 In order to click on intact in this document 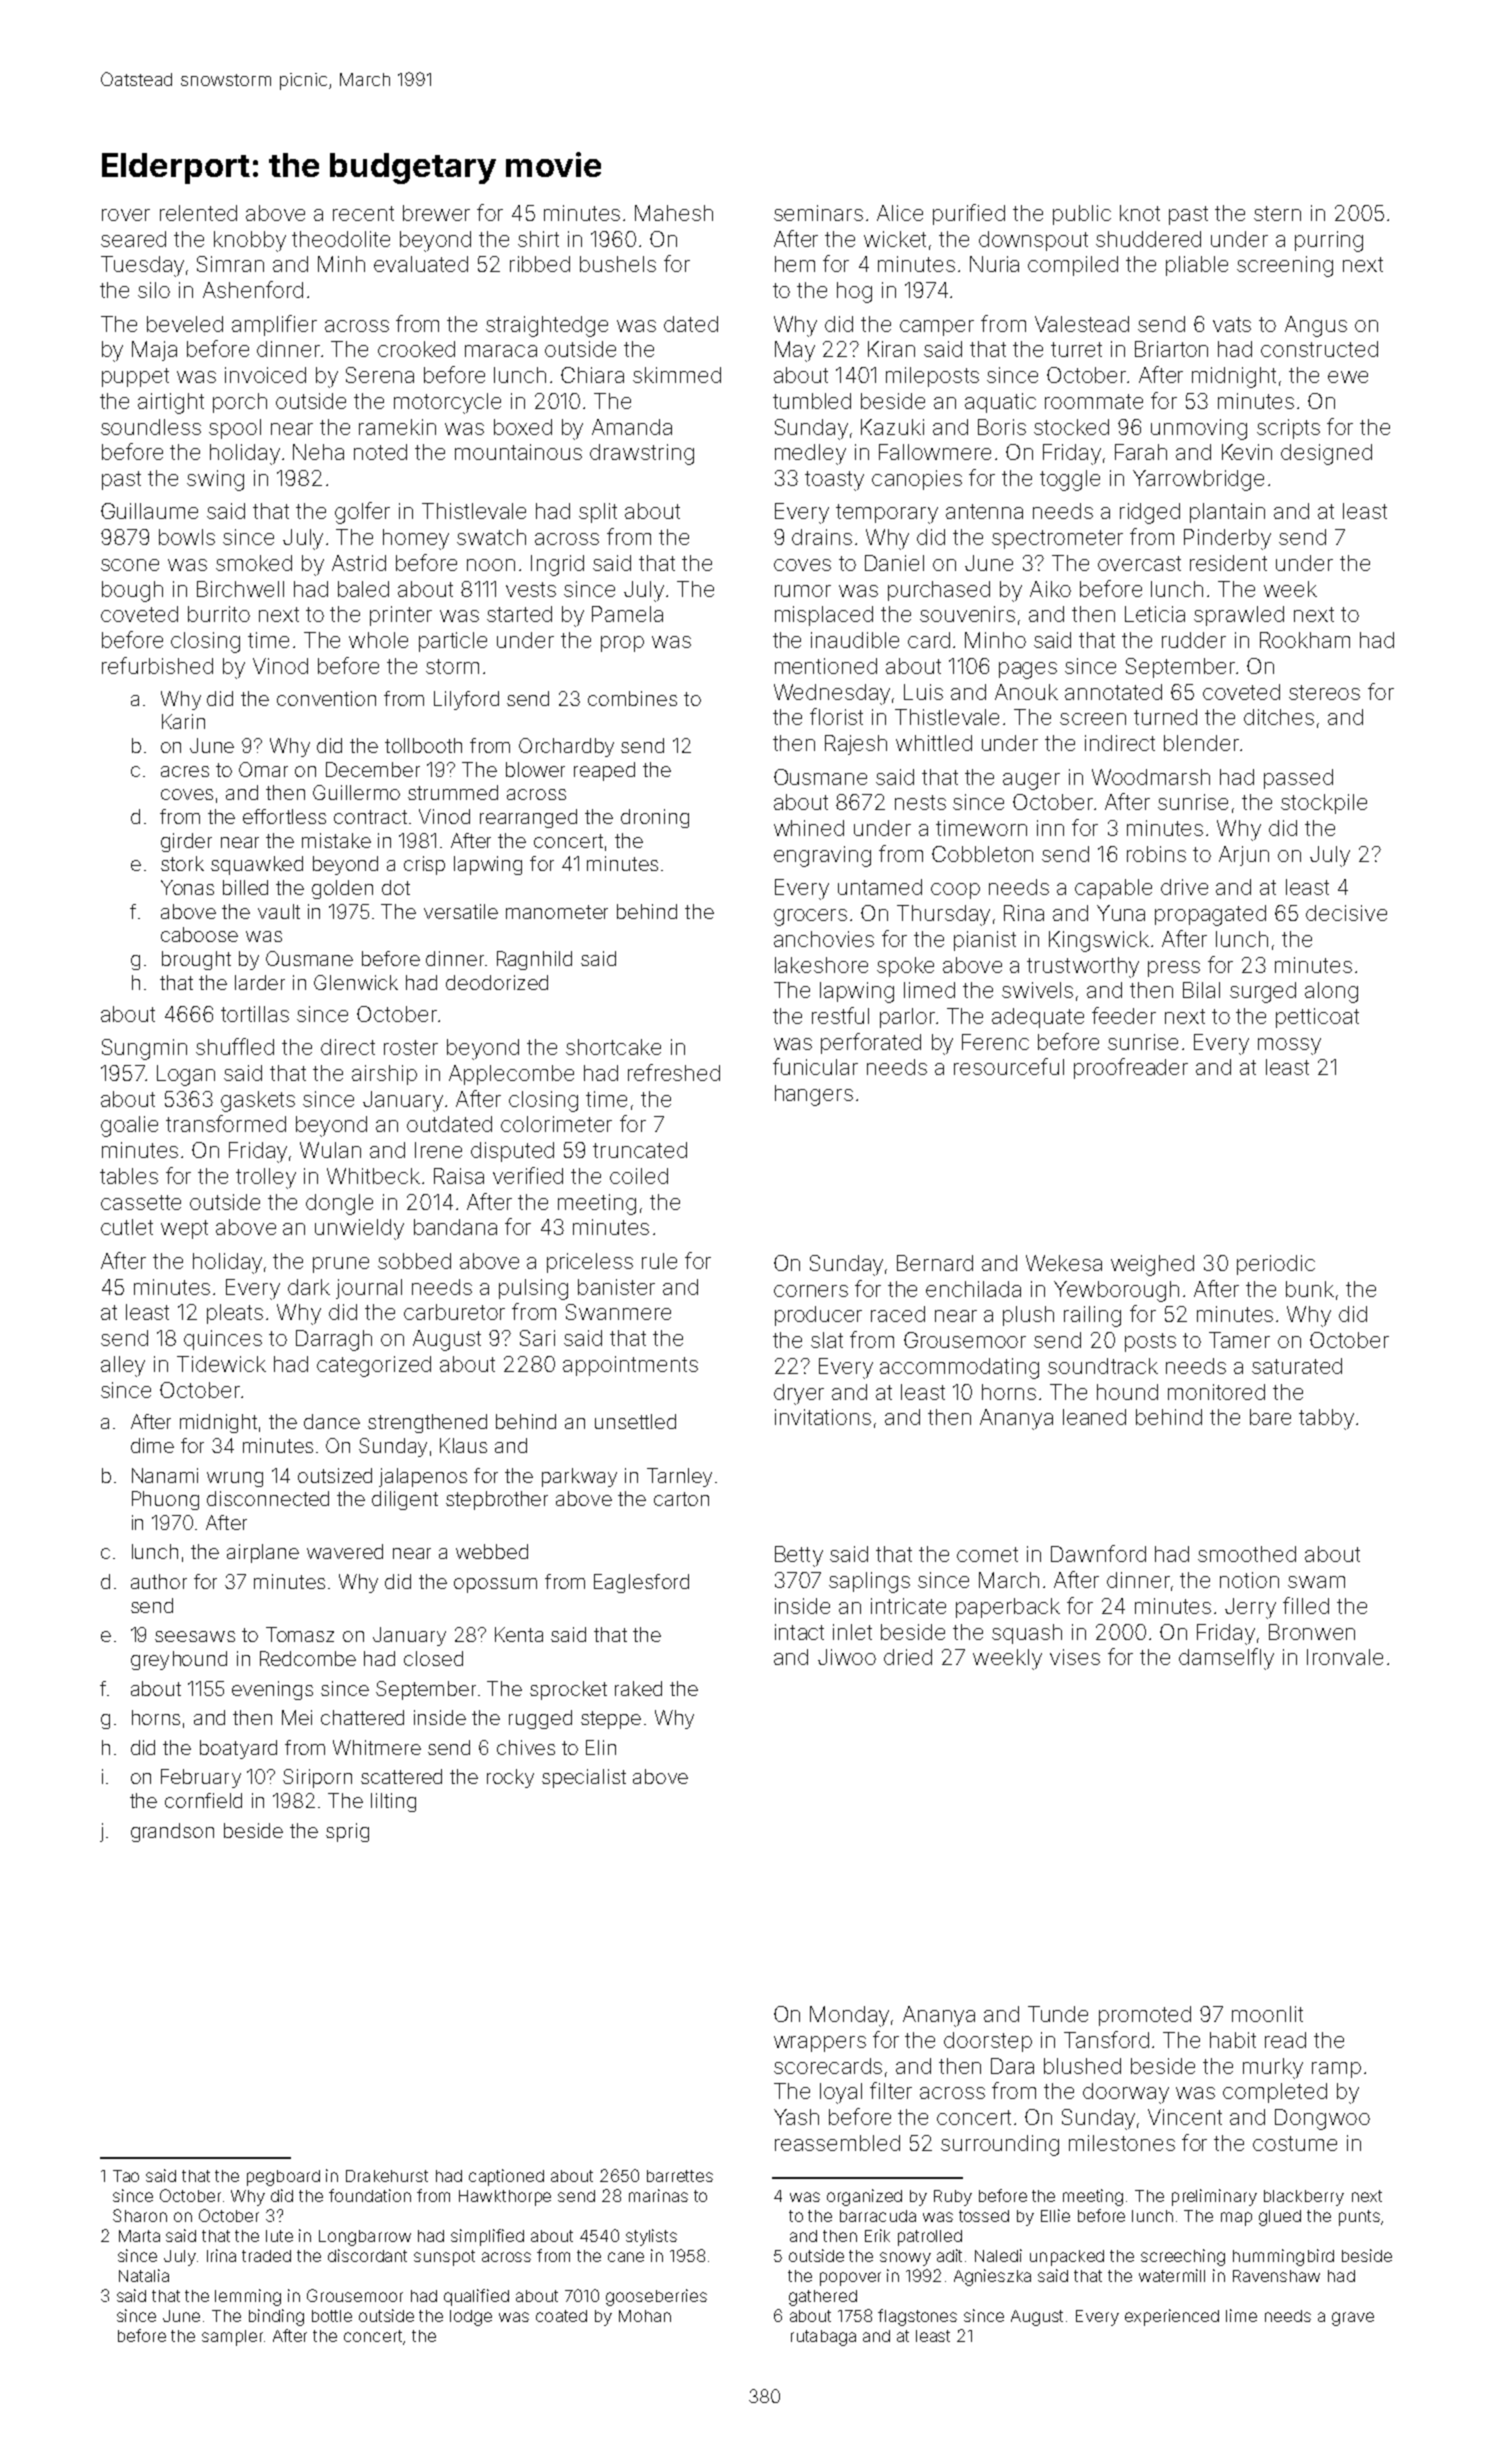, I will do `click(799, 1632)`.
